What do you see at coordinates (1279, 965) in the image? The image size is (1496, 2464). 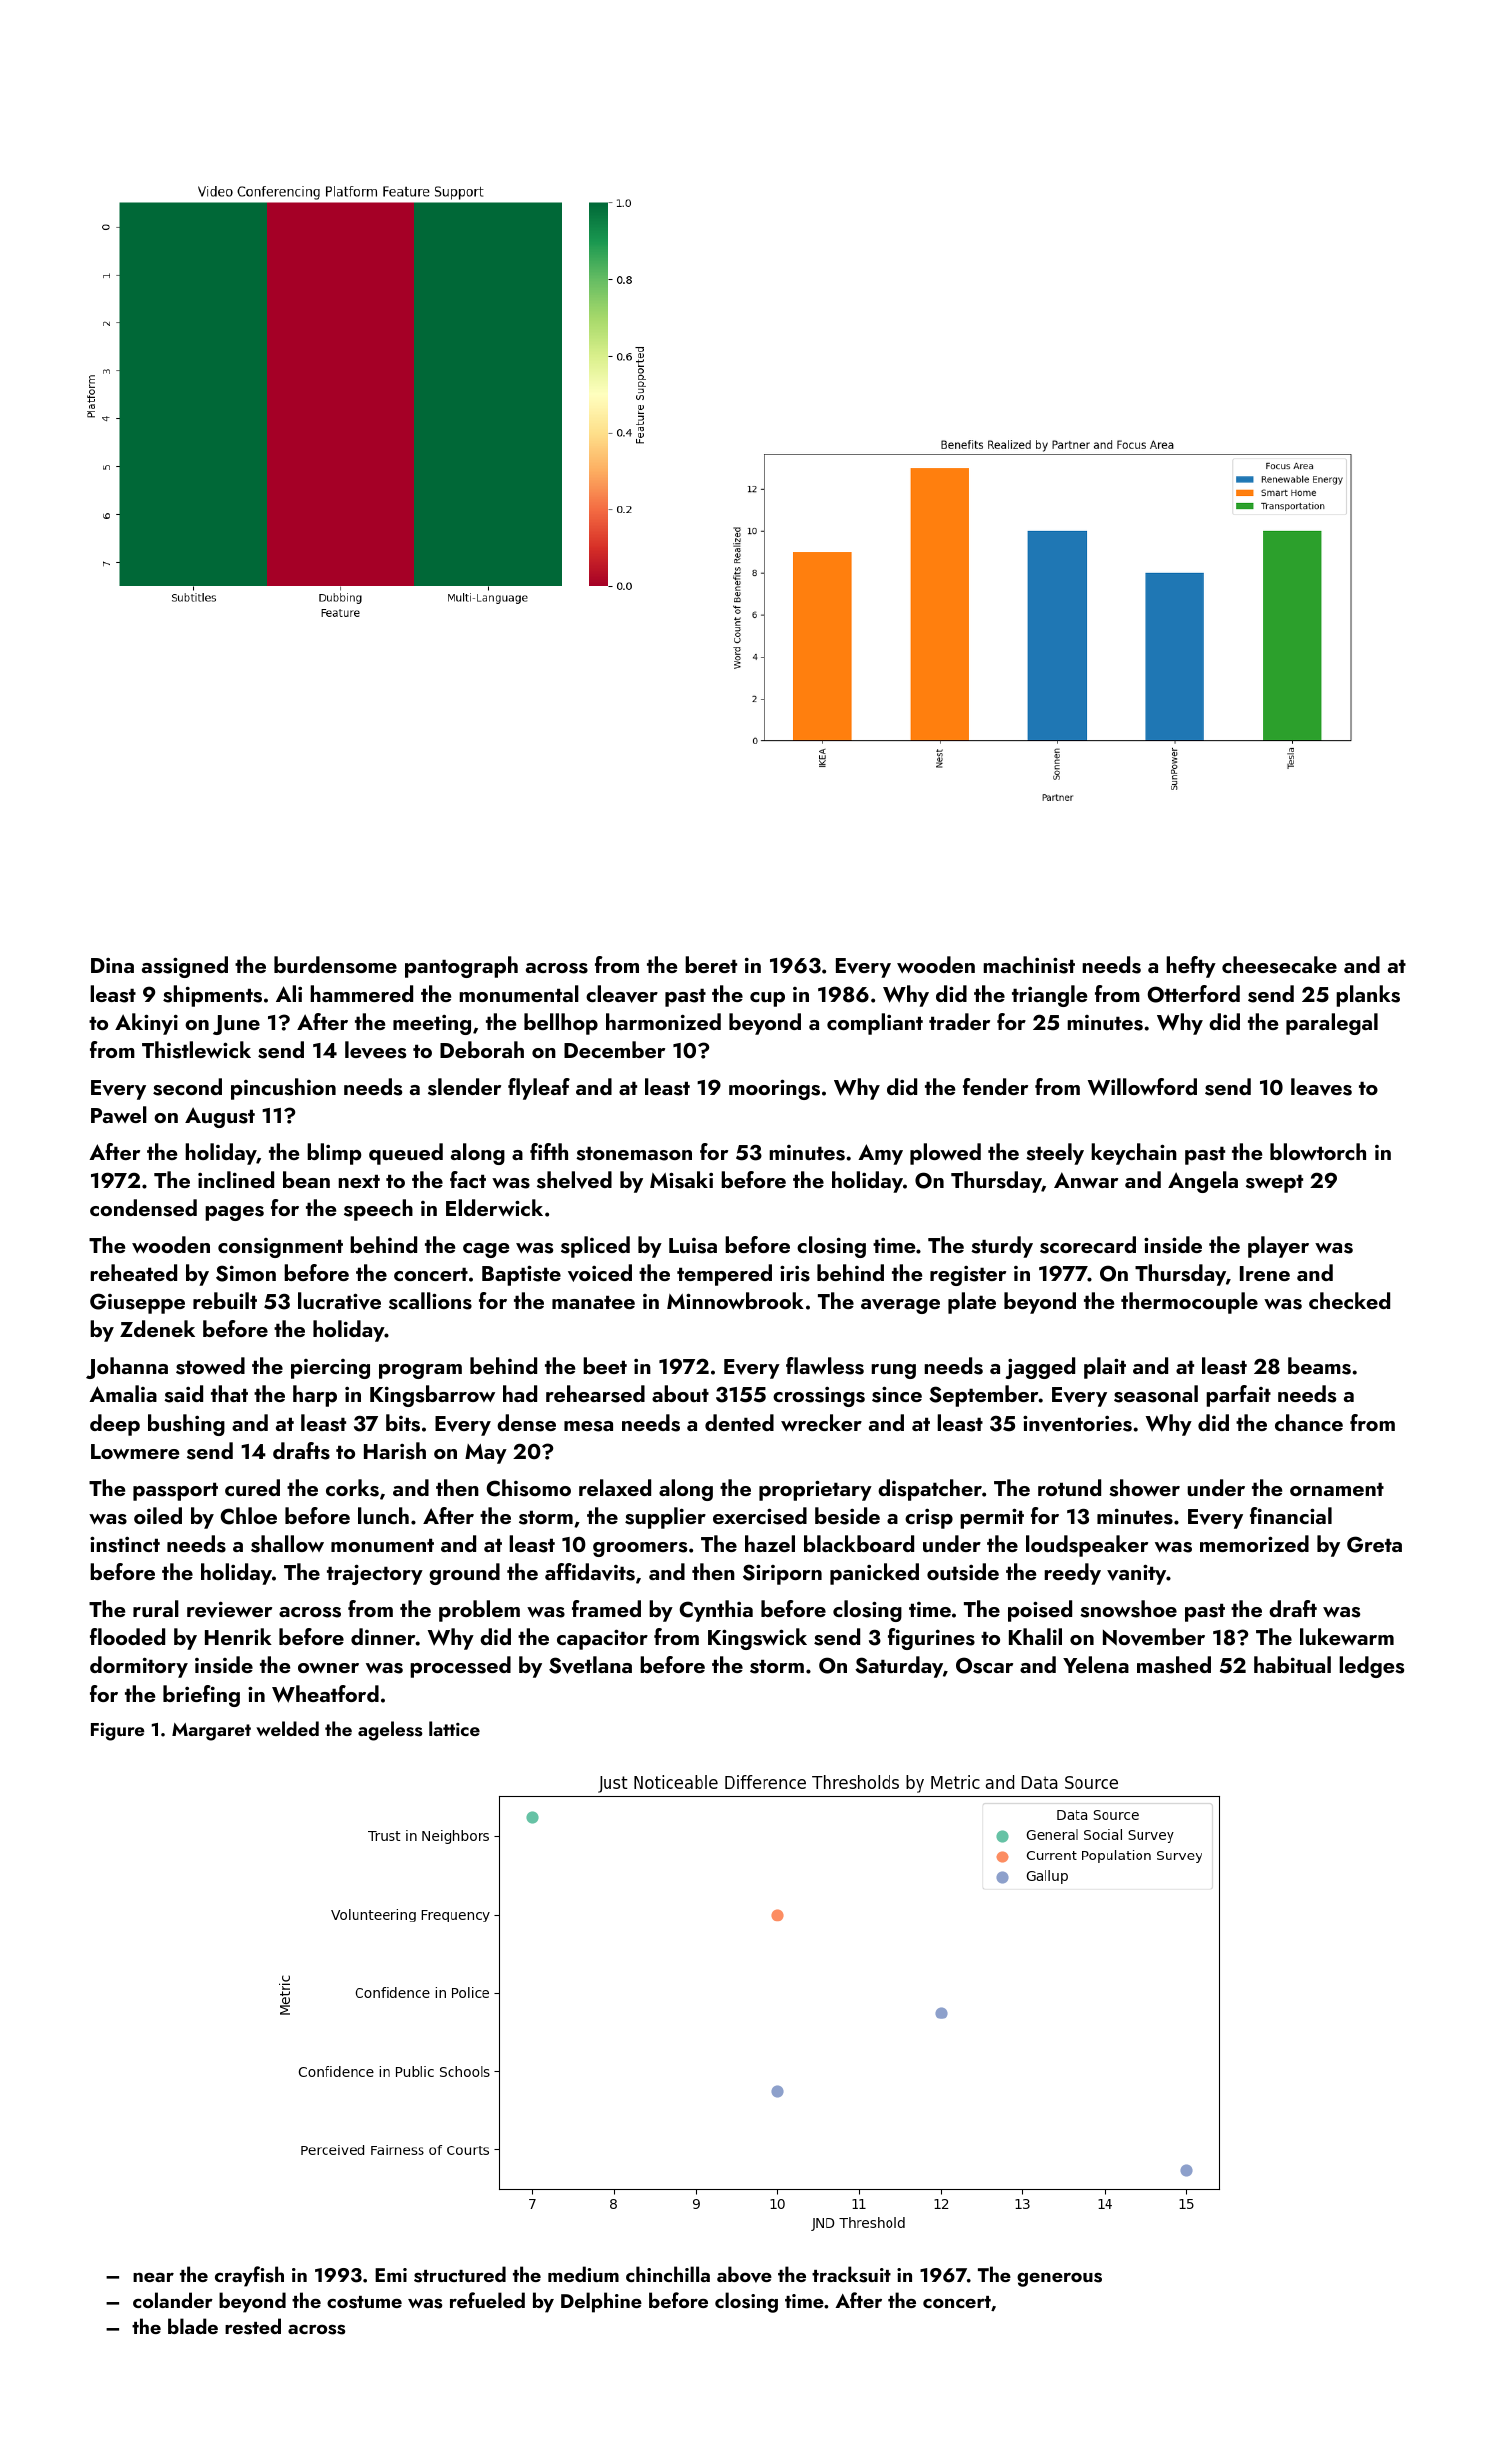 I see `cheesecake` at bounding box center [1279, 965].
